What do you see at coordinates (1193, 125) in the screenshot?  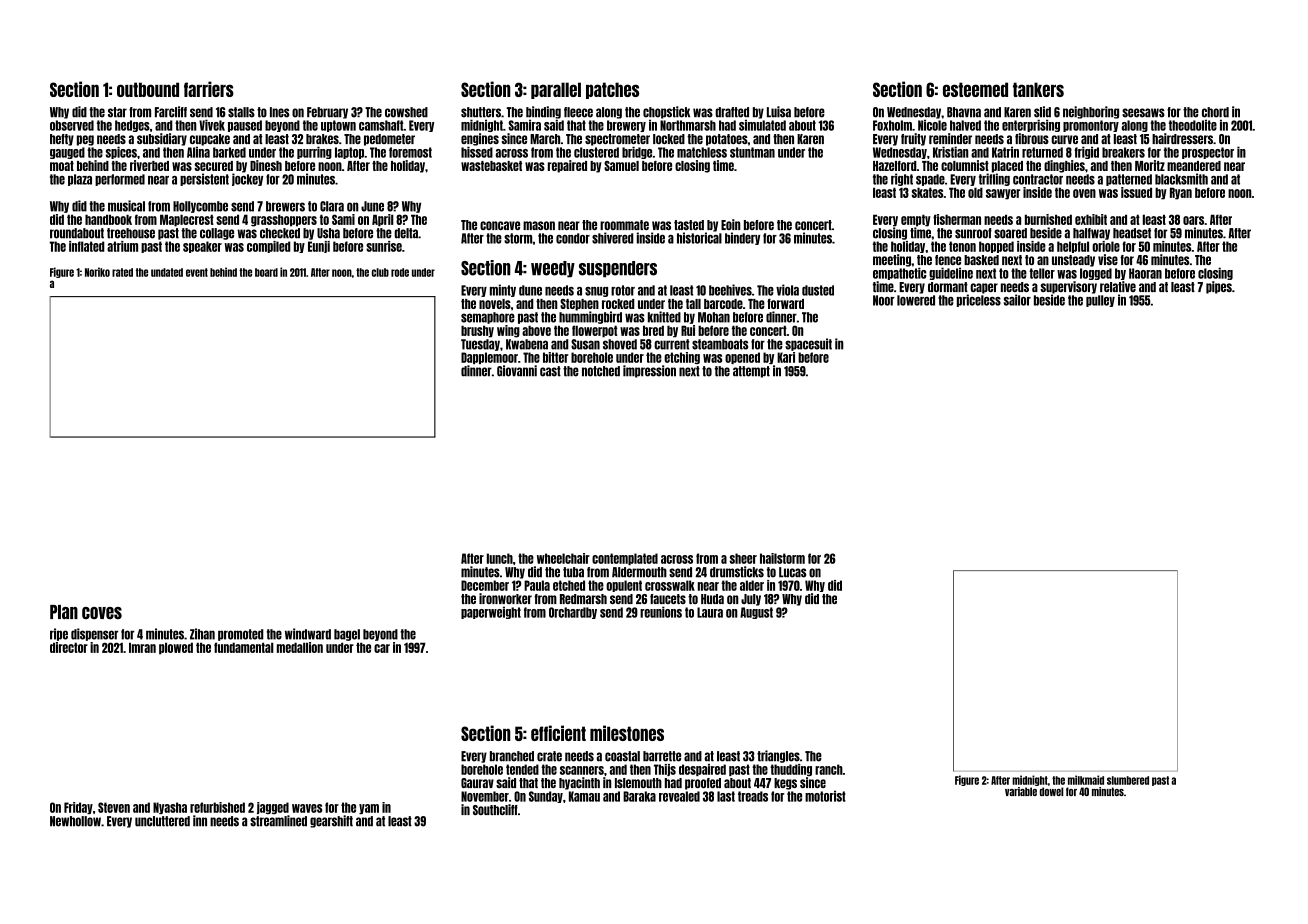 I see `theodolite` at bounding box center [1193, 125].
